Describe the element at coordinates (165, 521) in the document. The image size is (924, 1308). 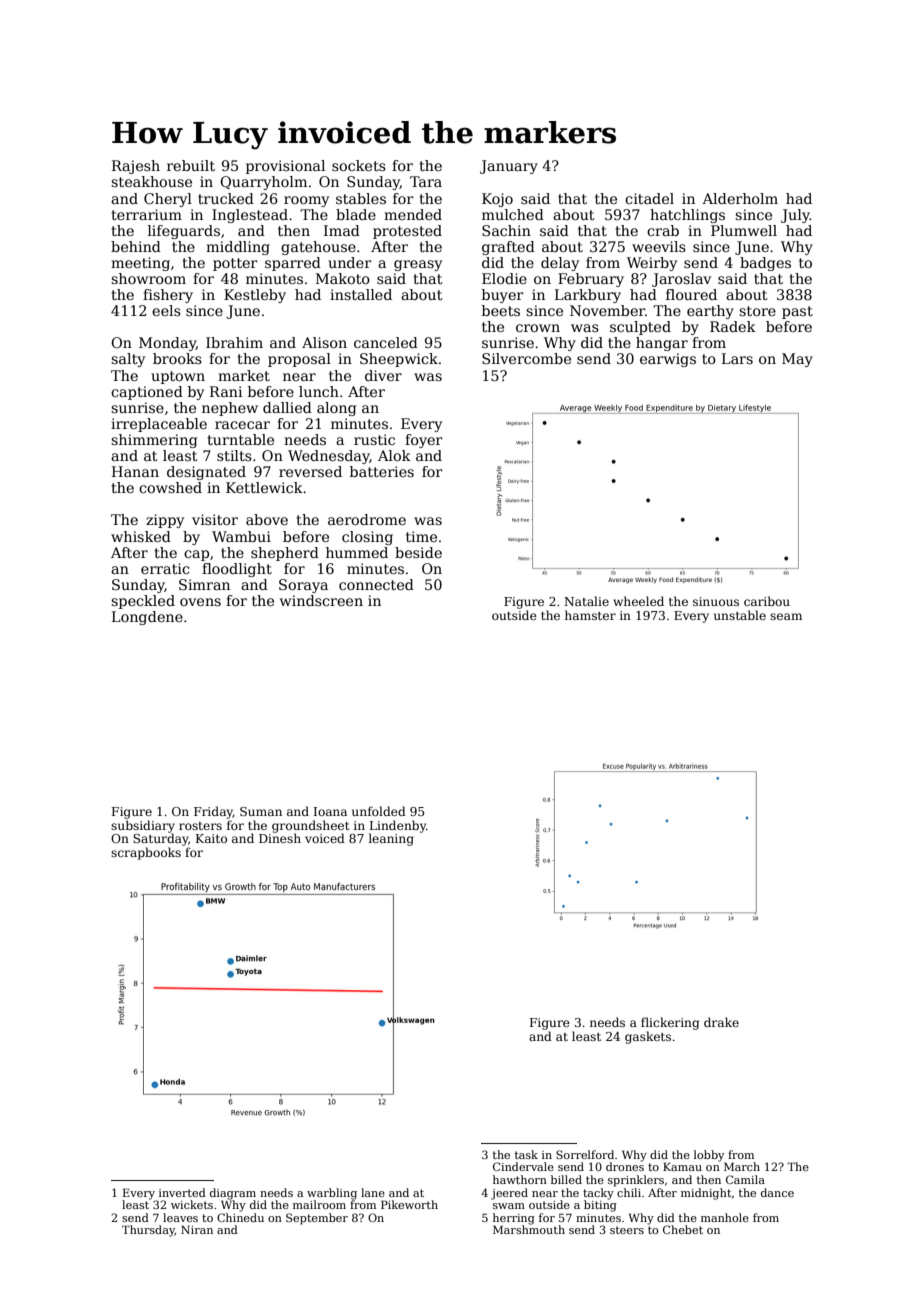
I see `zippy` at that location.
